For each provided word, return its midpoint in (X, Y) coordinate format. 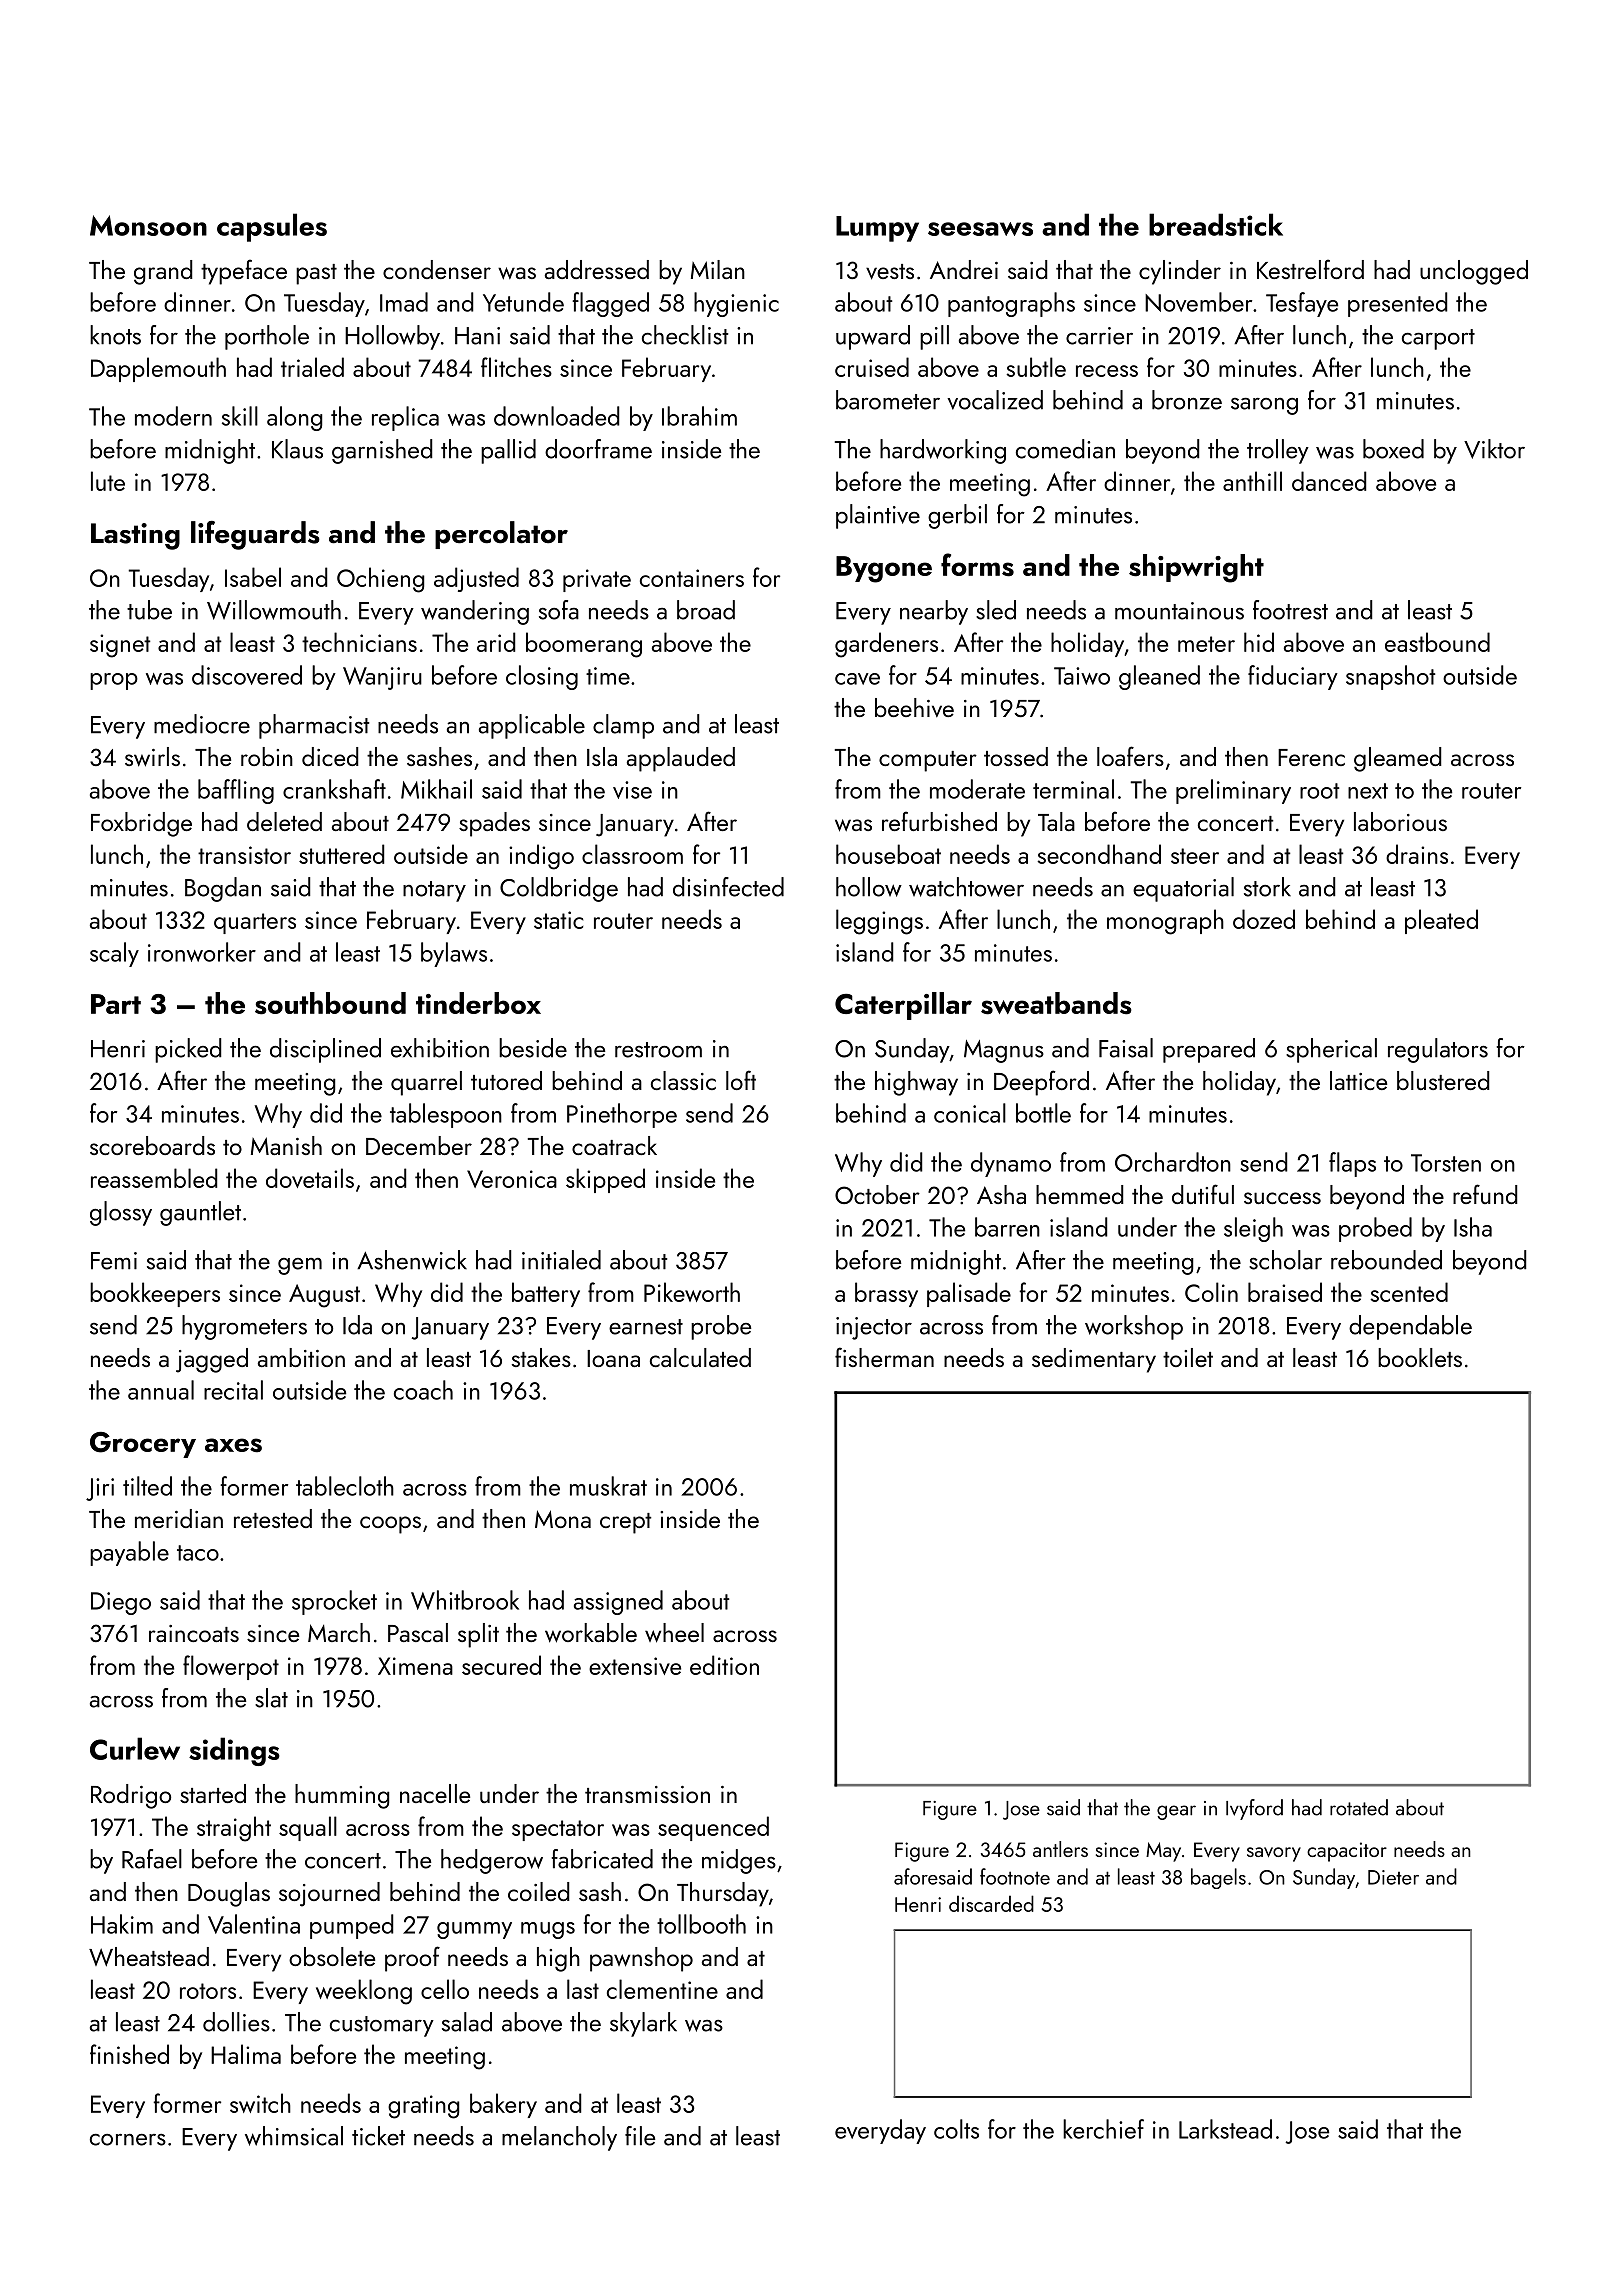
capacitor (1347, 1852)
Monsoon (148, 225)
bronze (1187, 400)
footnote (1015, 1876)
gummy (474, 1930)
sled (996, 610)
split (478, 1635)
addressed (597, 269)
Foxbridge (141, 824)
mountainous (1179, 611)
